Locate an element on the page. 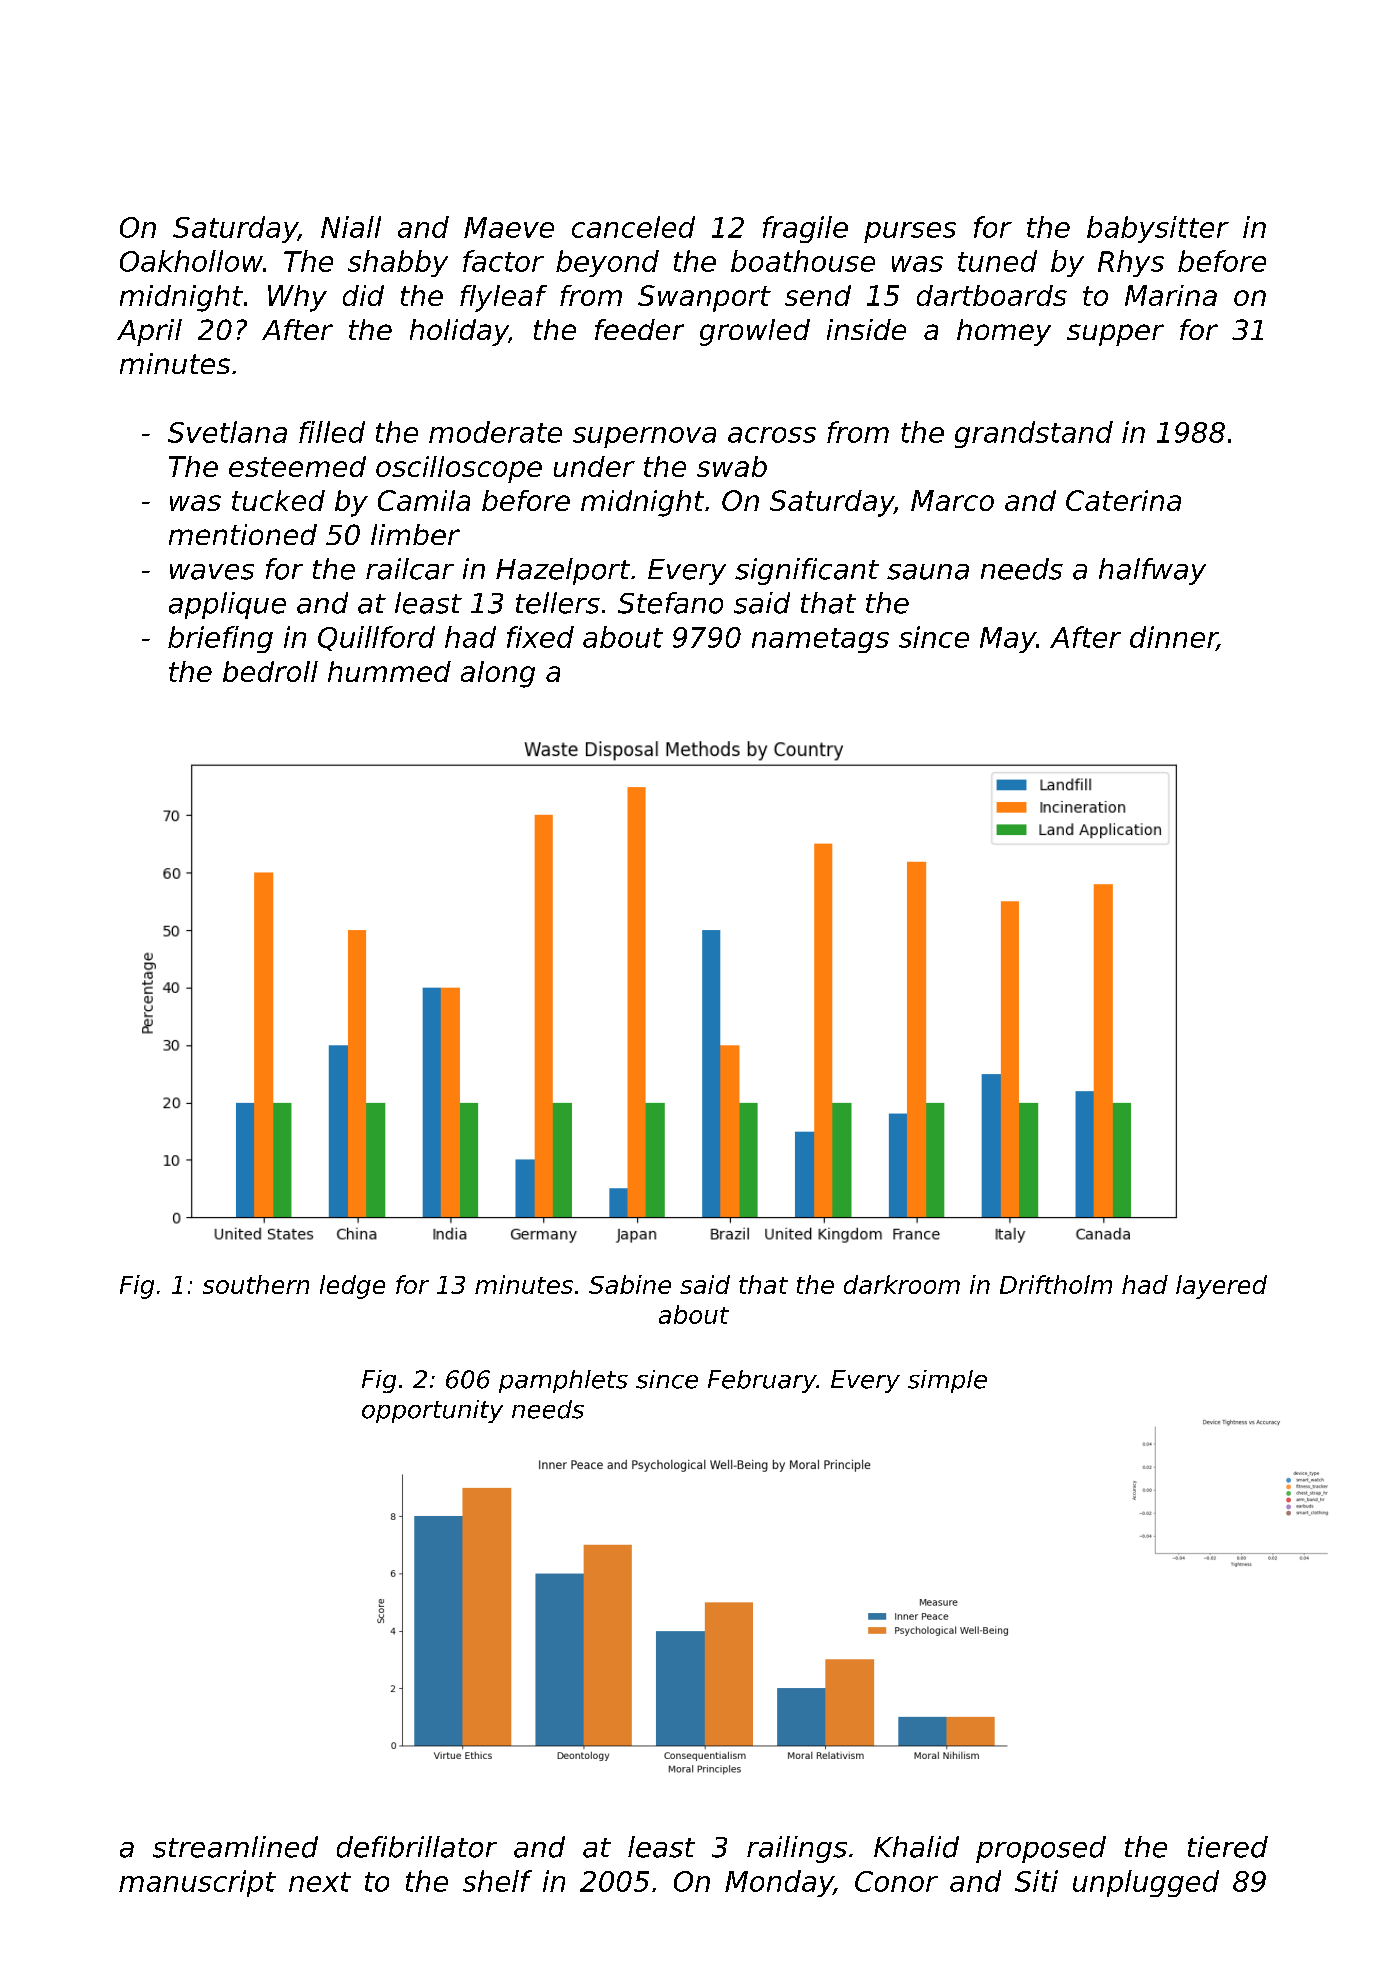 This image has width=1386, height=1969. layered is located at coordinates (1221, 1287).
